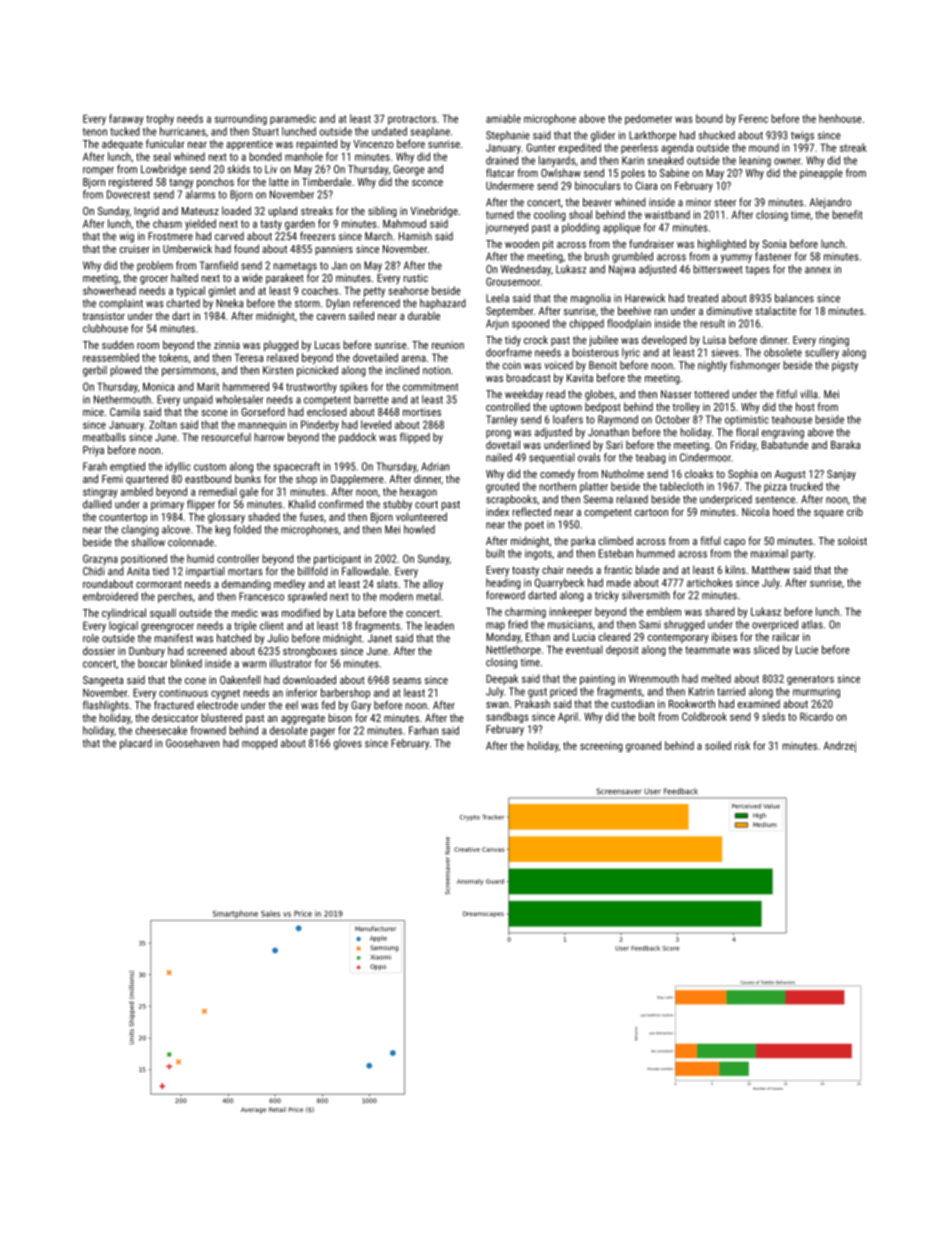 This screenshot has width=952, height=1233. What do you see at coordinates (301, 612) in the screenshot?
I see `modified` at bounding box center [301, 612].
